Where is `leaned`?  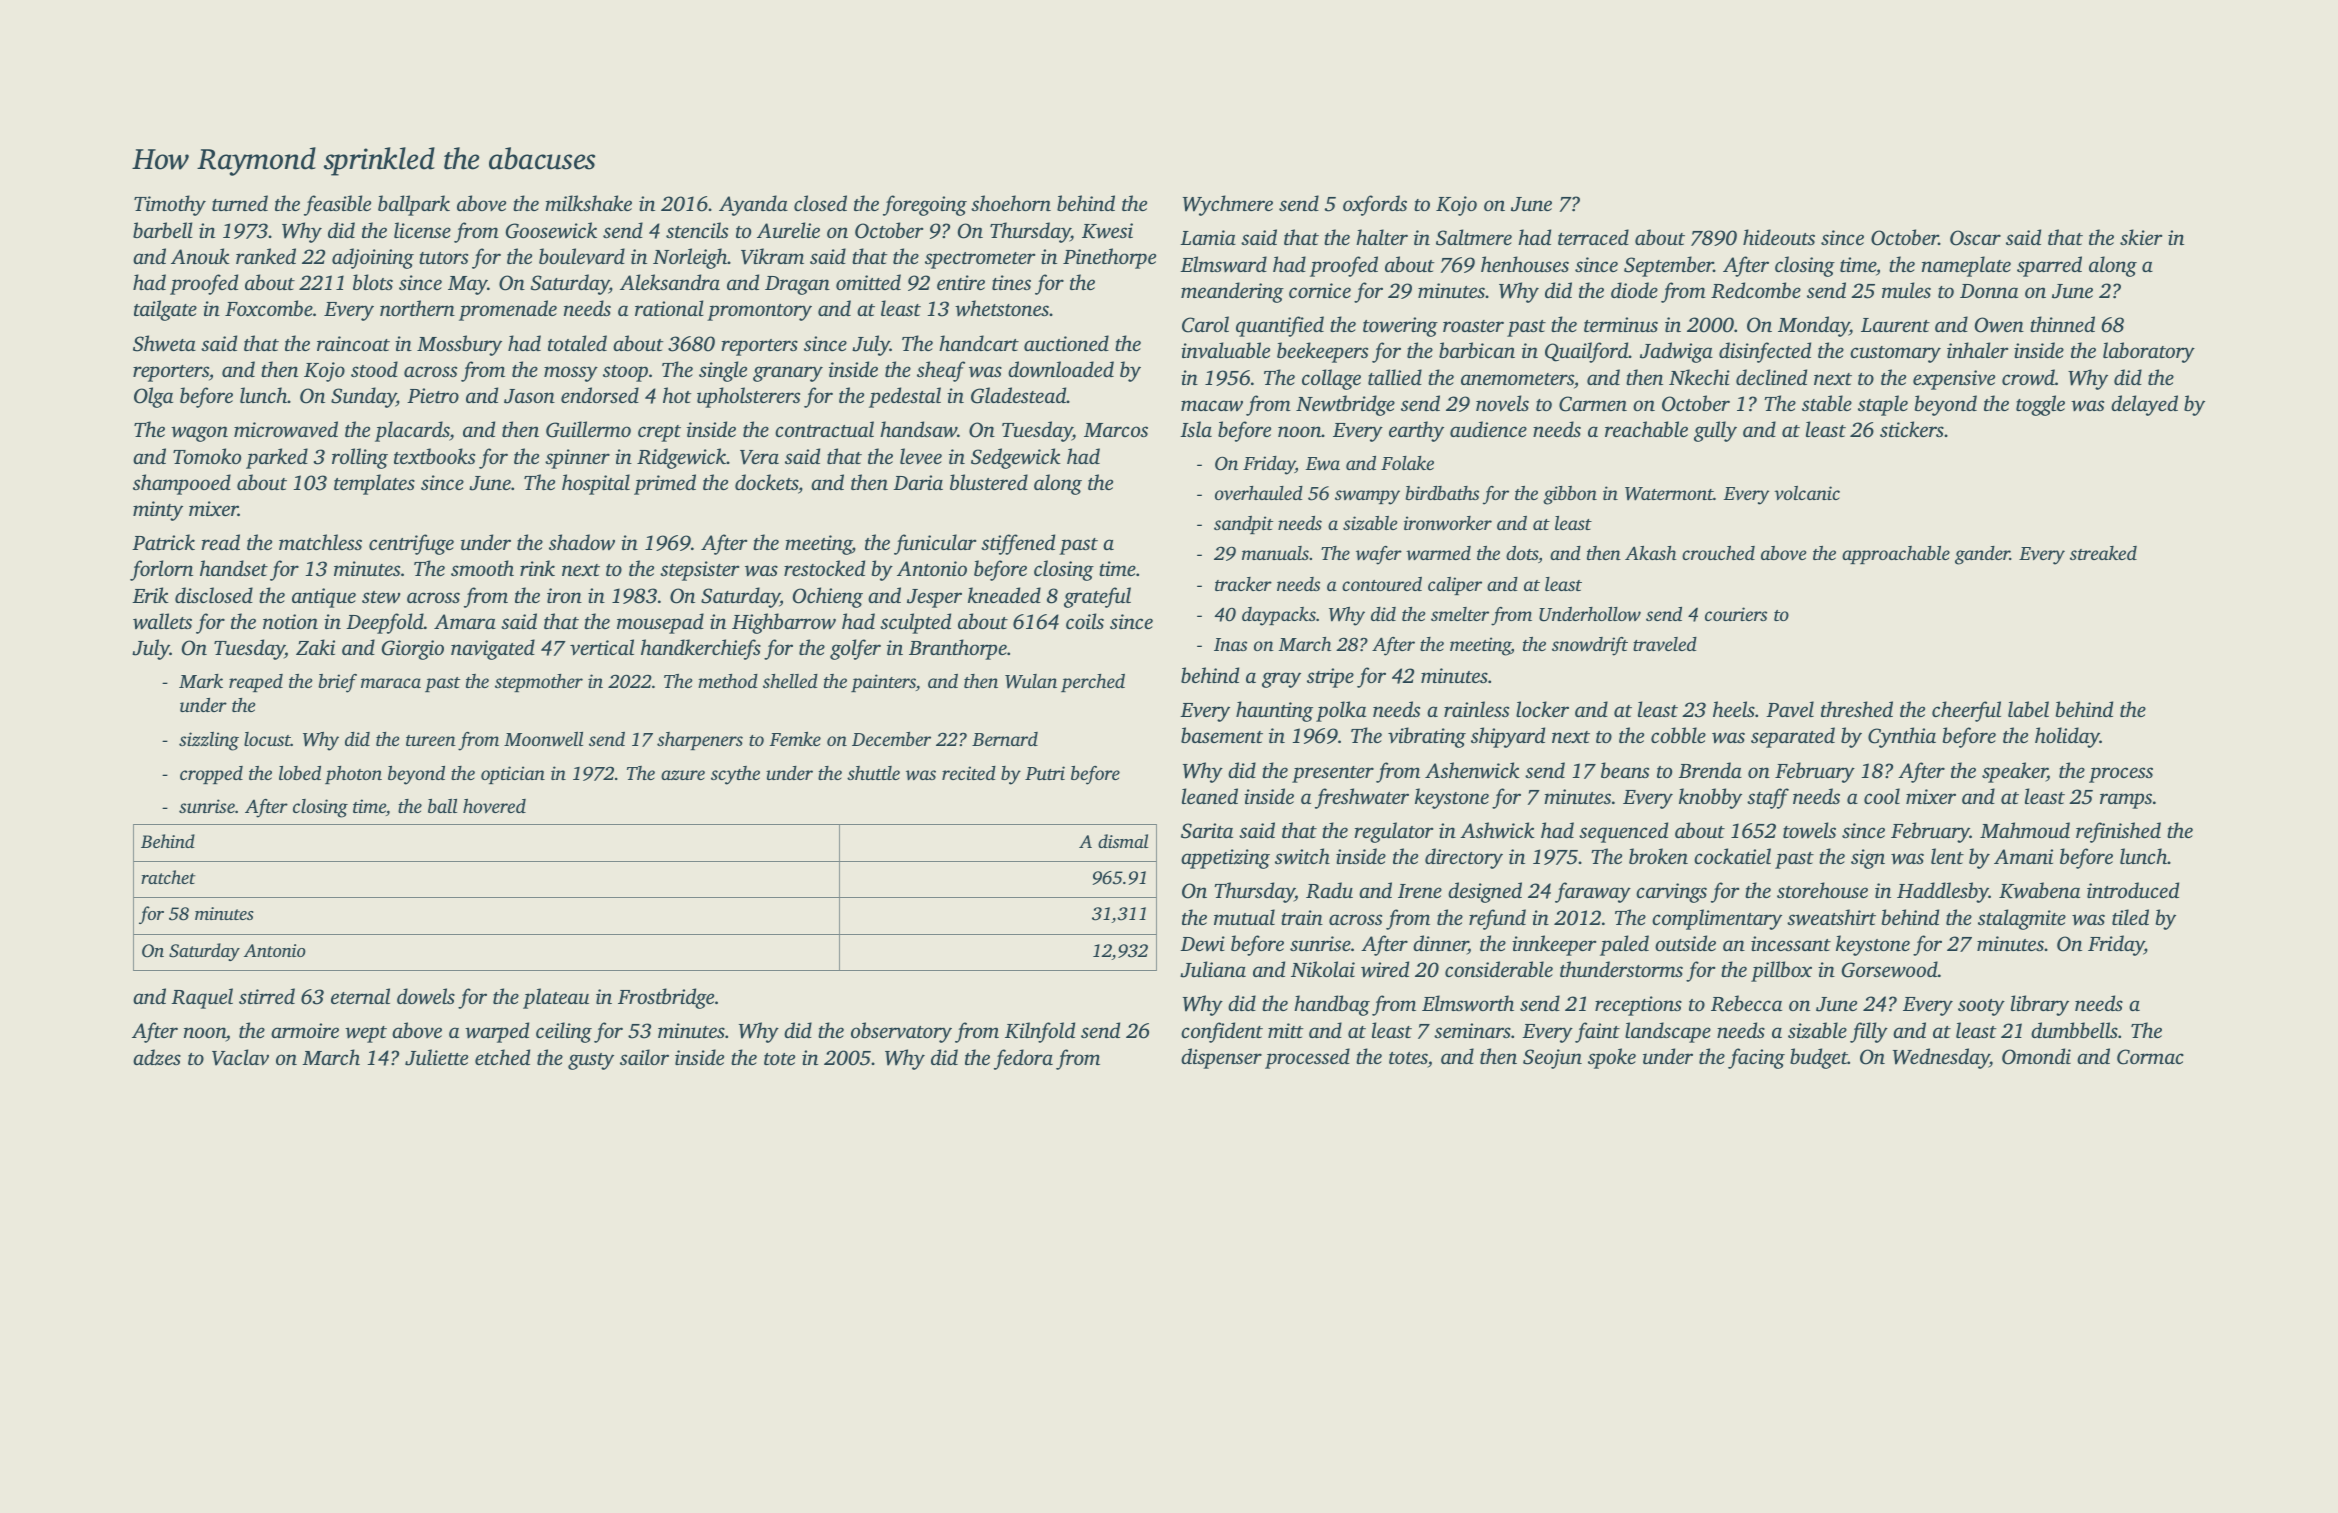
leaned is located at coordinates (1210, 796).
